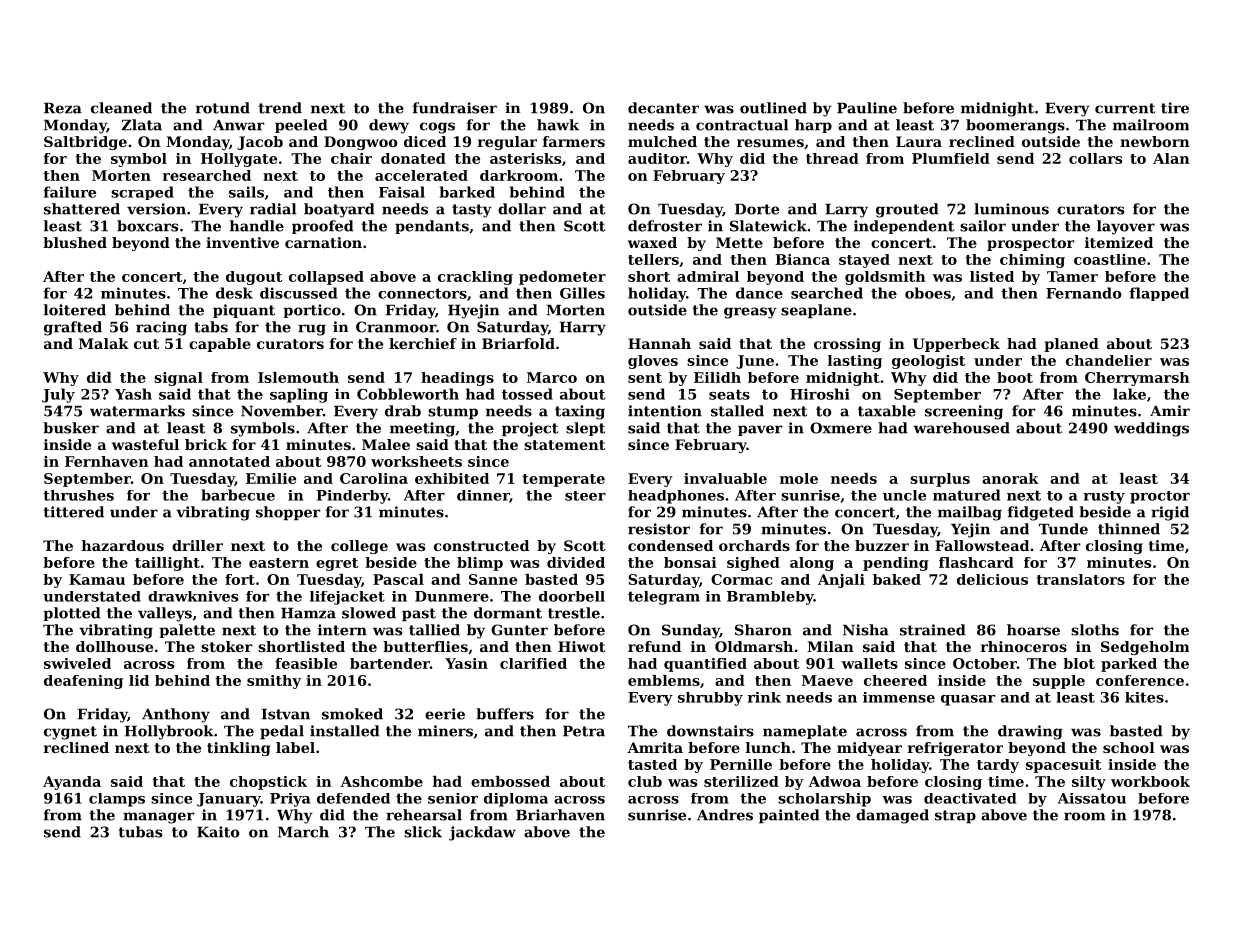 The width and height of the page is (1233, 952). Describe the element at coordinates (516, 800) in the page. I see `diploma` at that location.
